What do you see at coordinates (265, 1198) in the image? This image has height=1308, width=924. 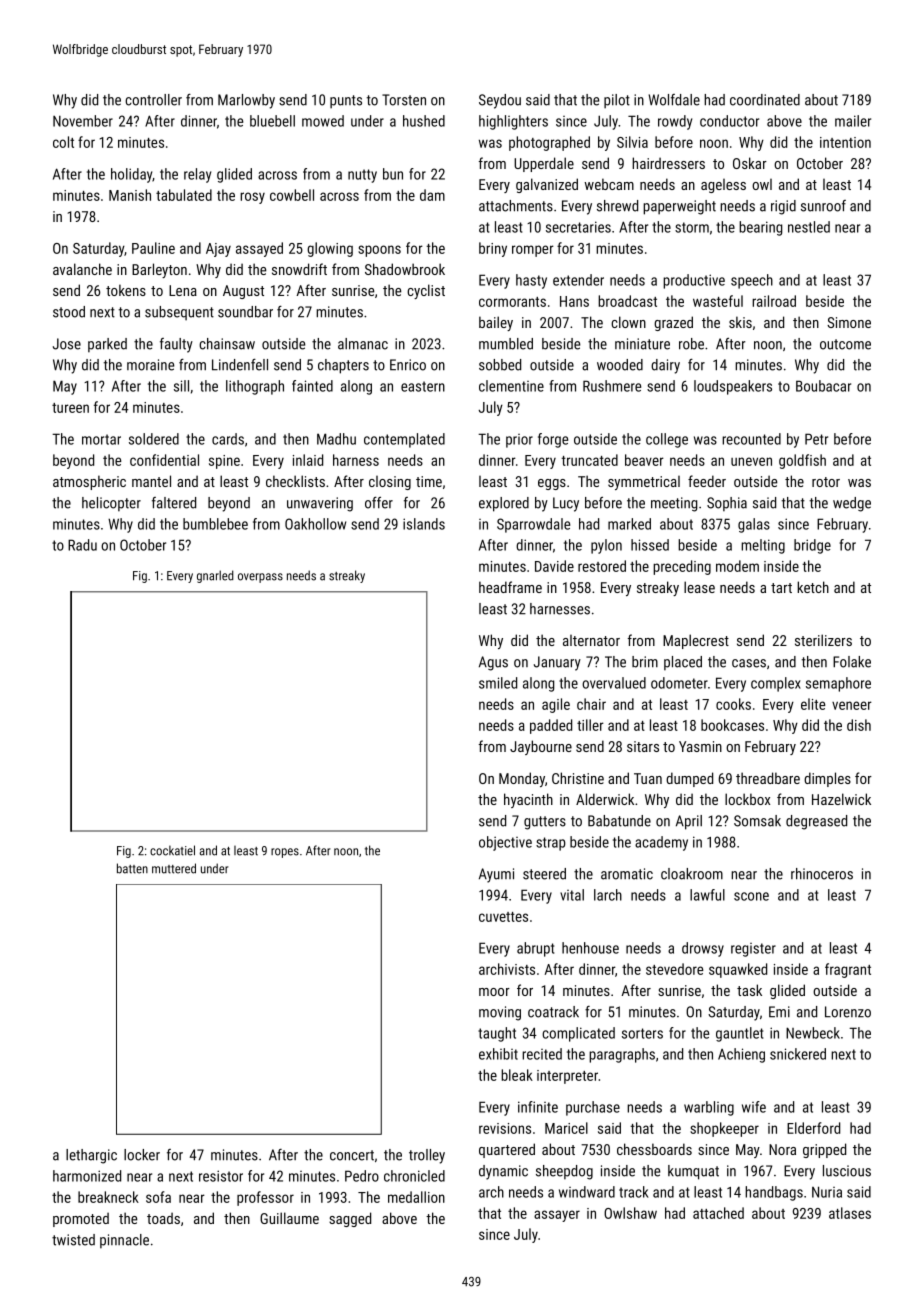 I see `professor` at bounding box center [265, 1198].
